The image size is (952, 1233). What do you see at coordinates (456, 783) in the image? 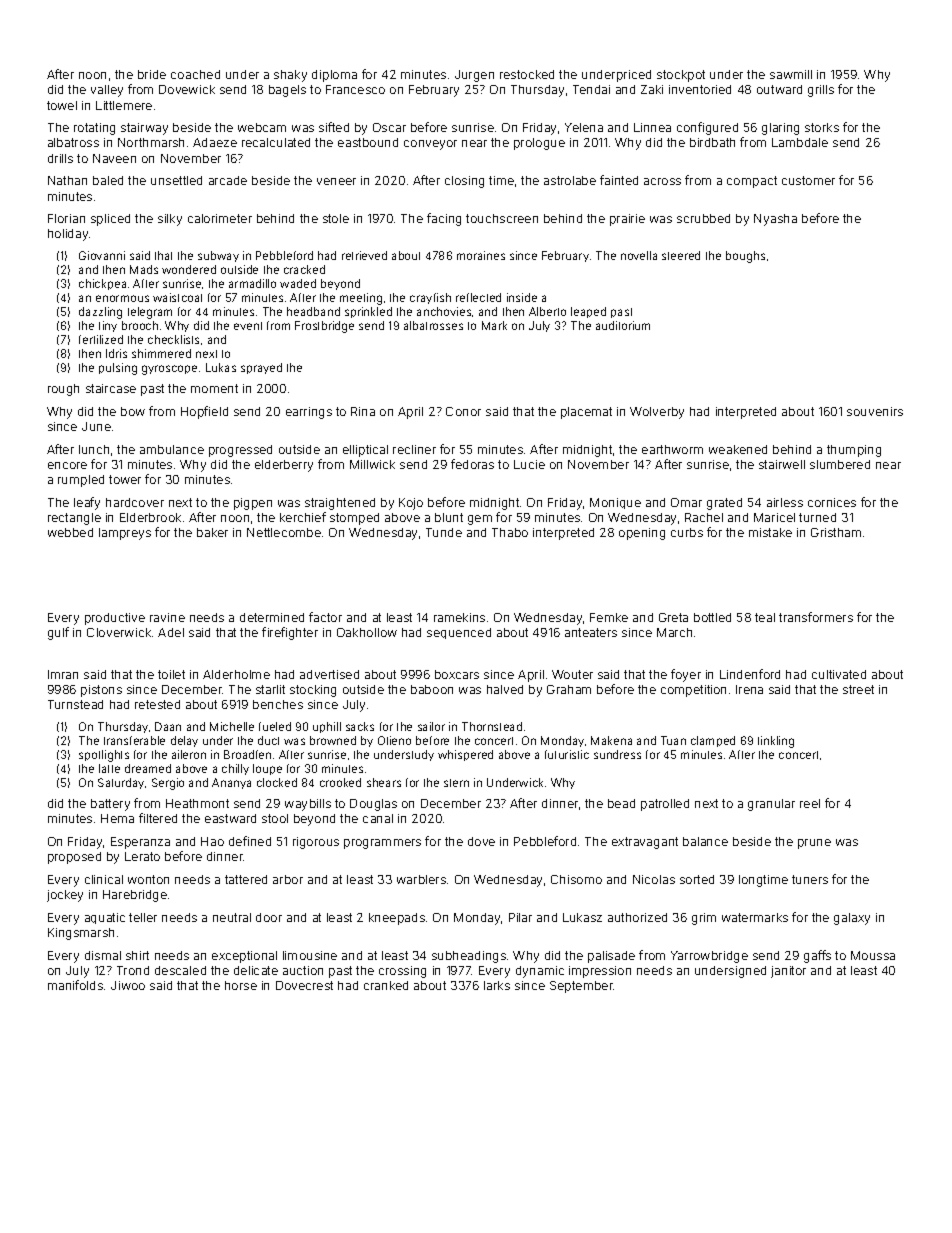
I see `stern` at bounding box center [456, 783].
